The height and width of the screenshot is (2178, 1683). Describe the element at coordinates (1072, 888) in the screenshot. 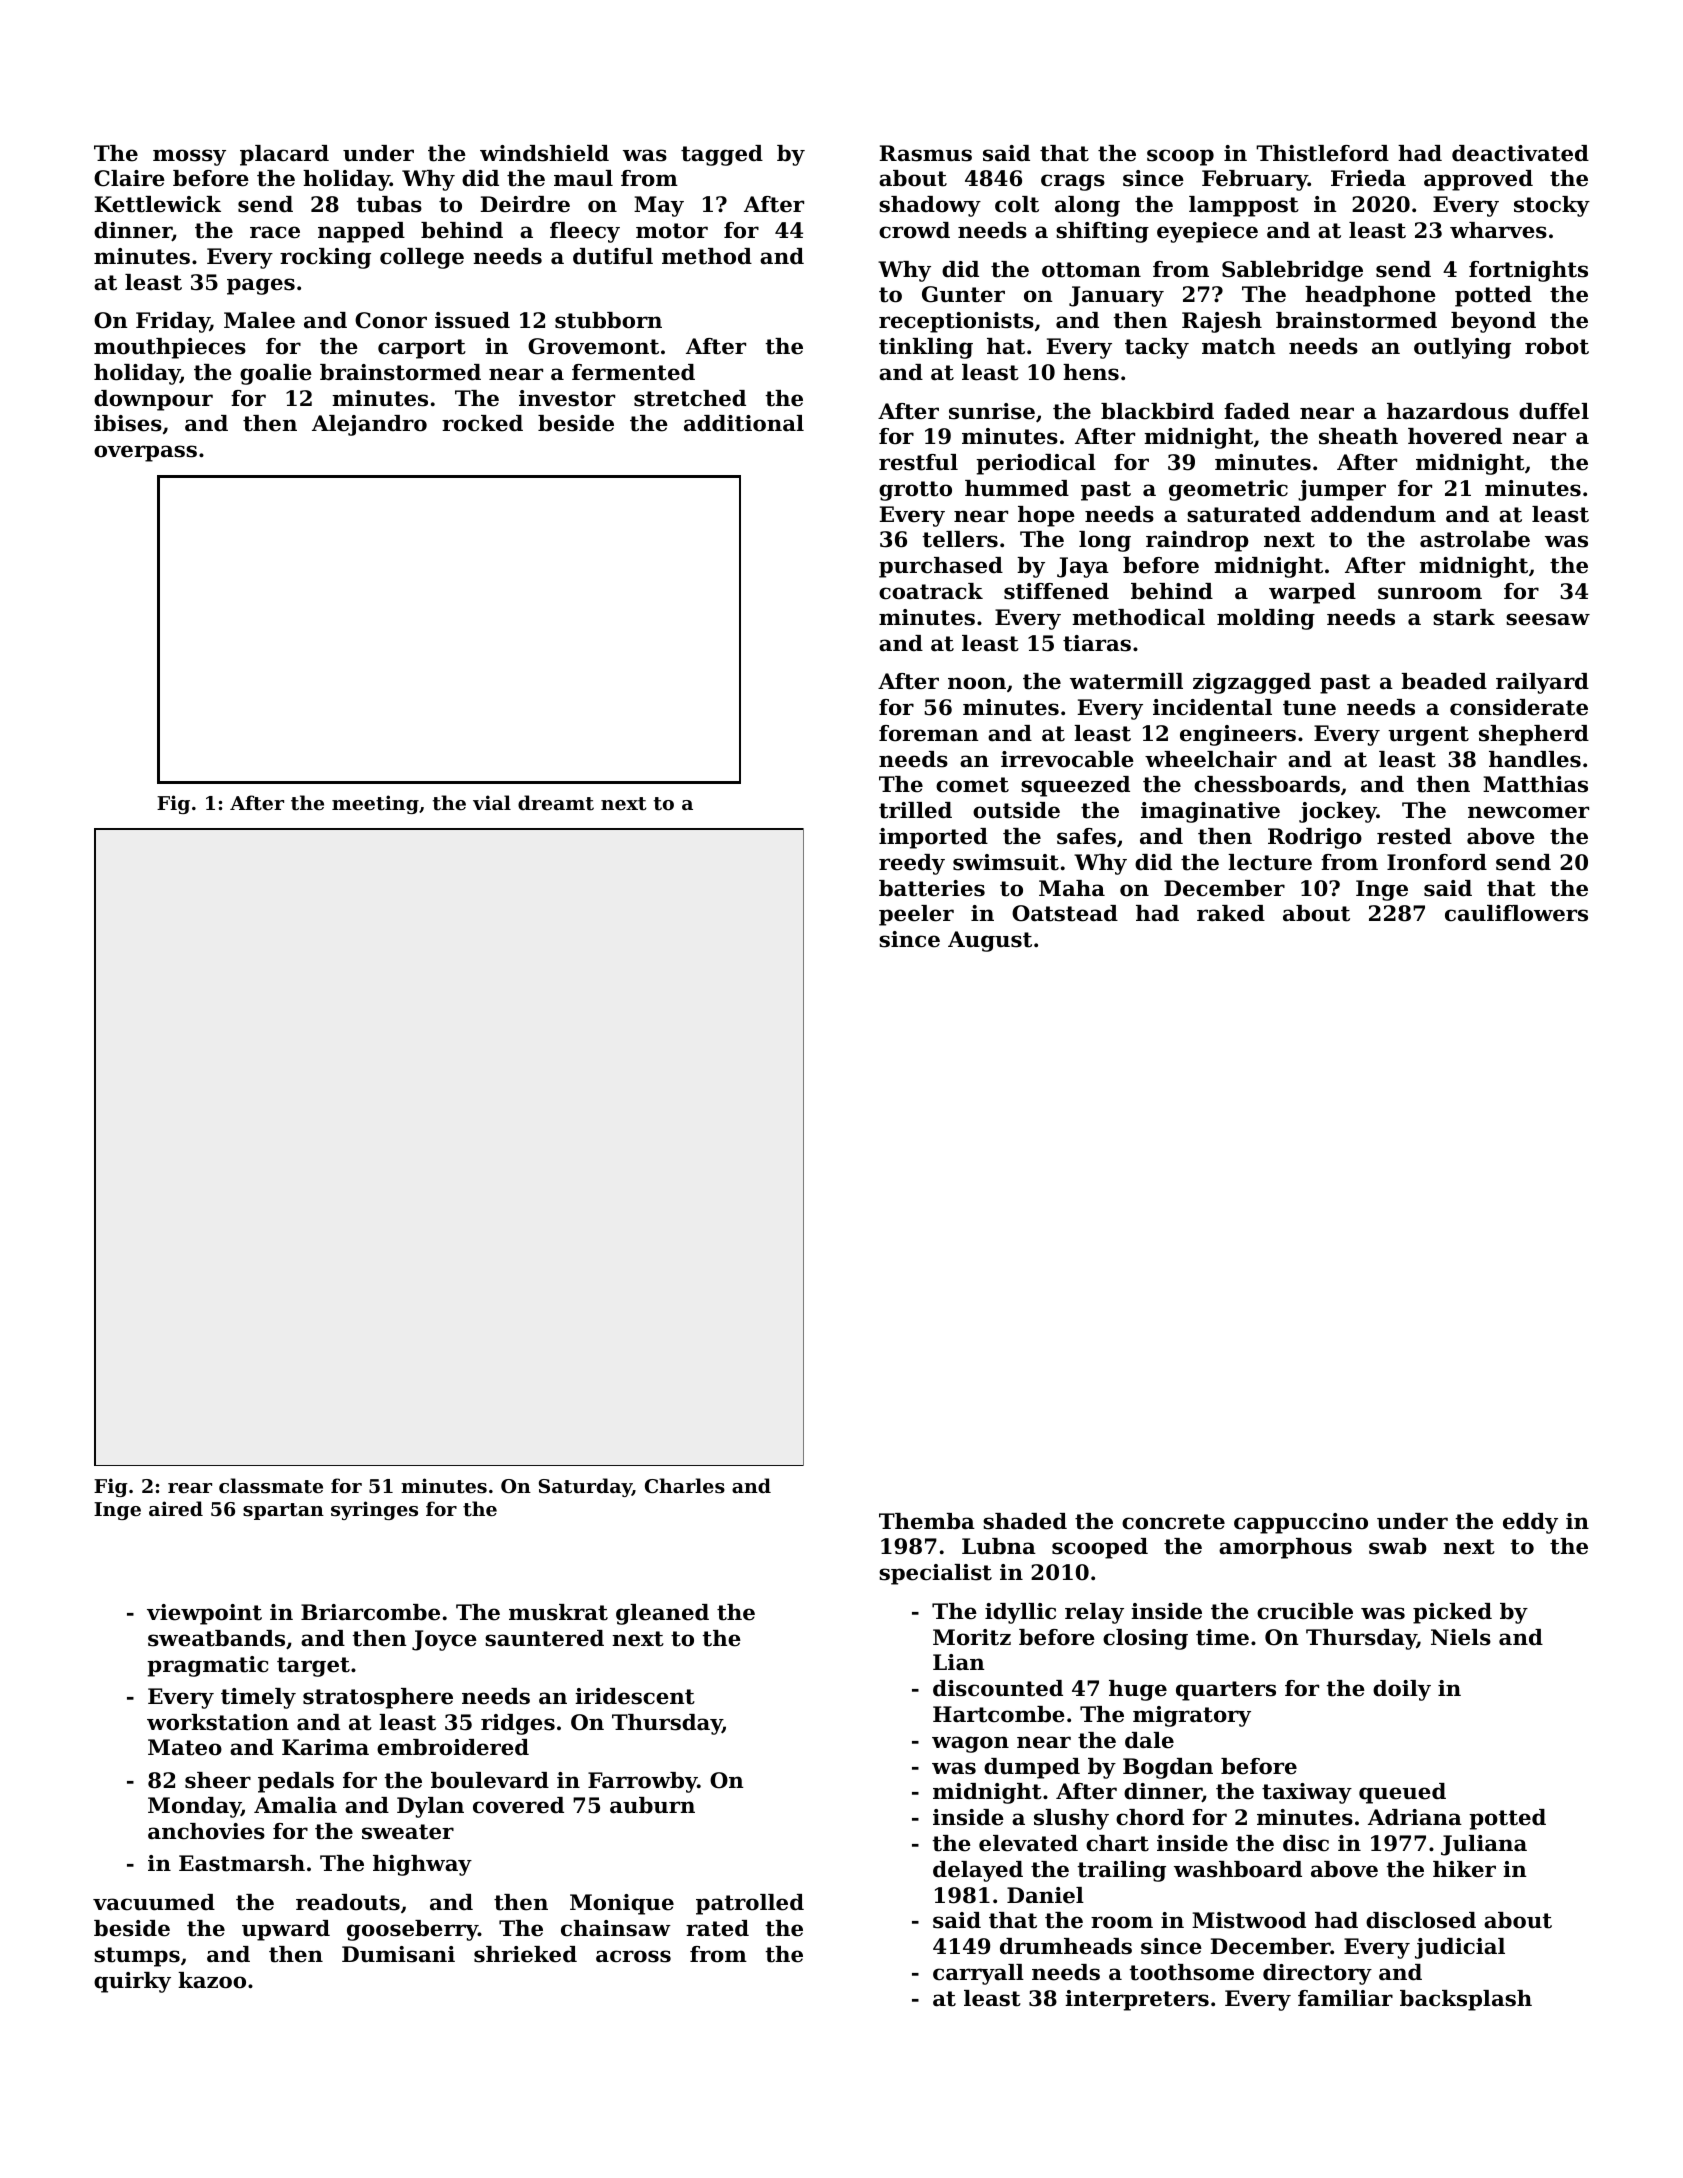

I see `Maha` at that location.
